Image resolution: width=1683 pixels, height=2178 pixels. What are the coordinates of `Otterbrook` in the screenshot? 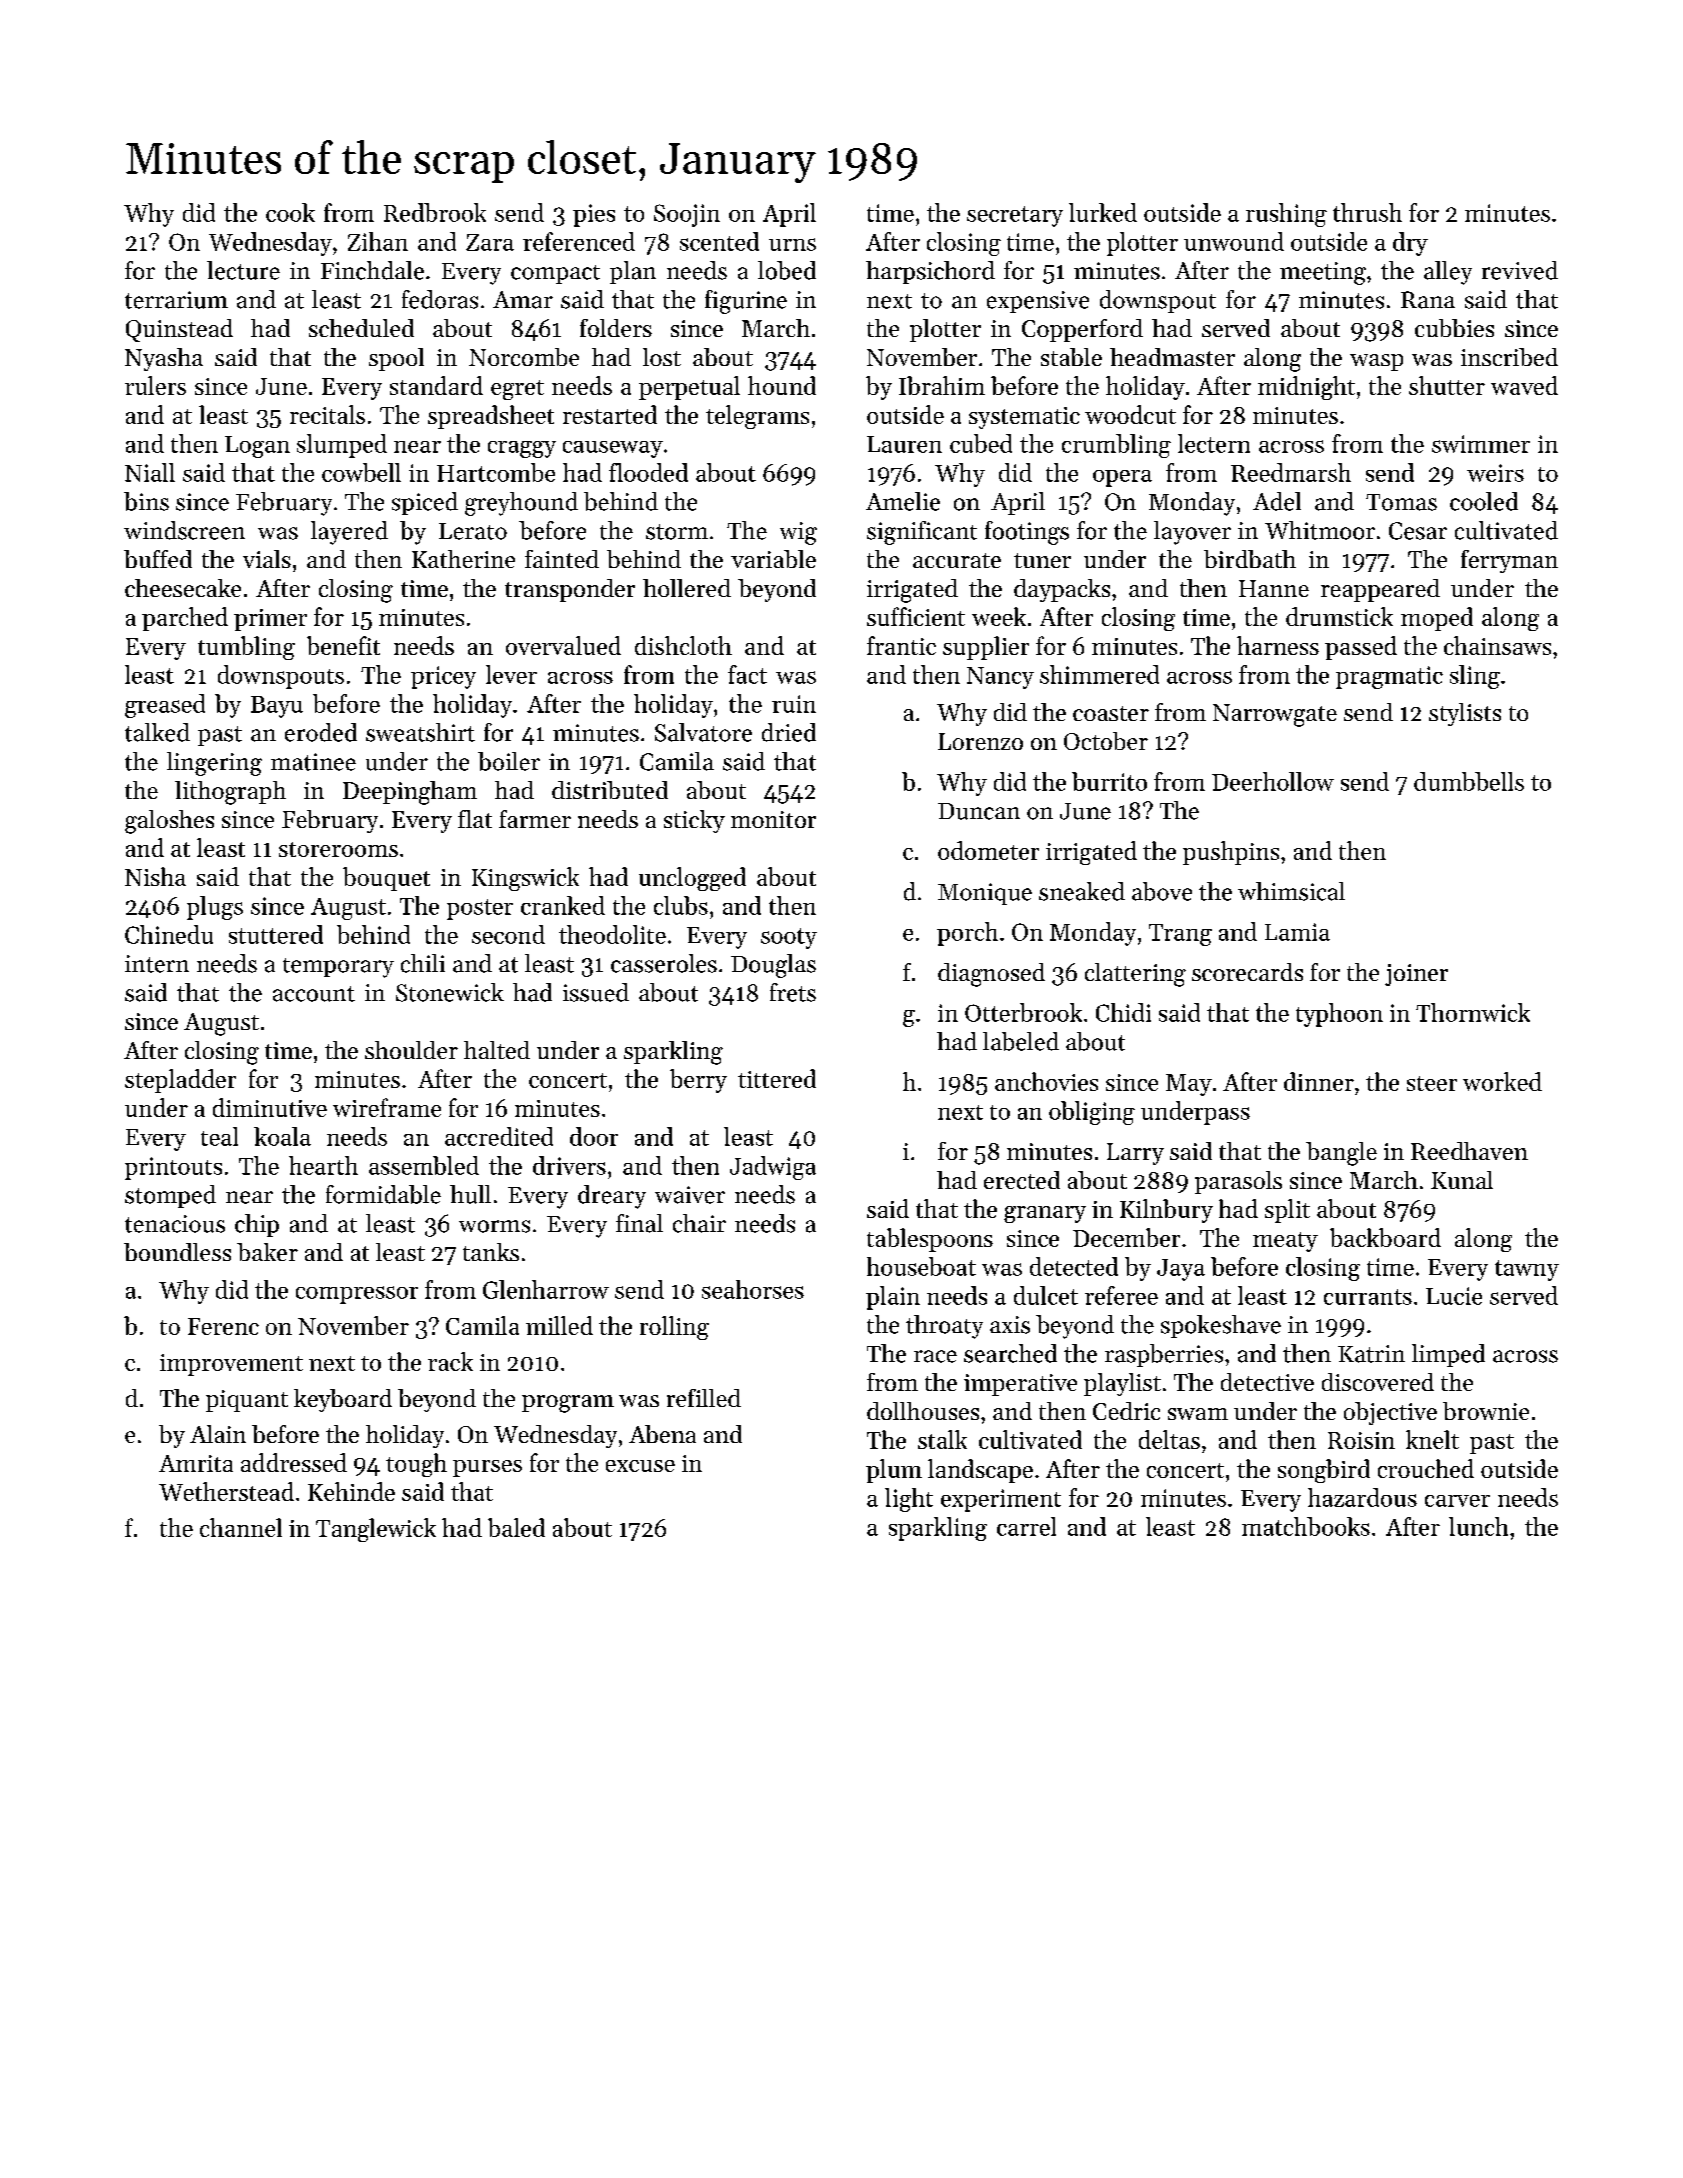 It's located at (1023, 1012).
